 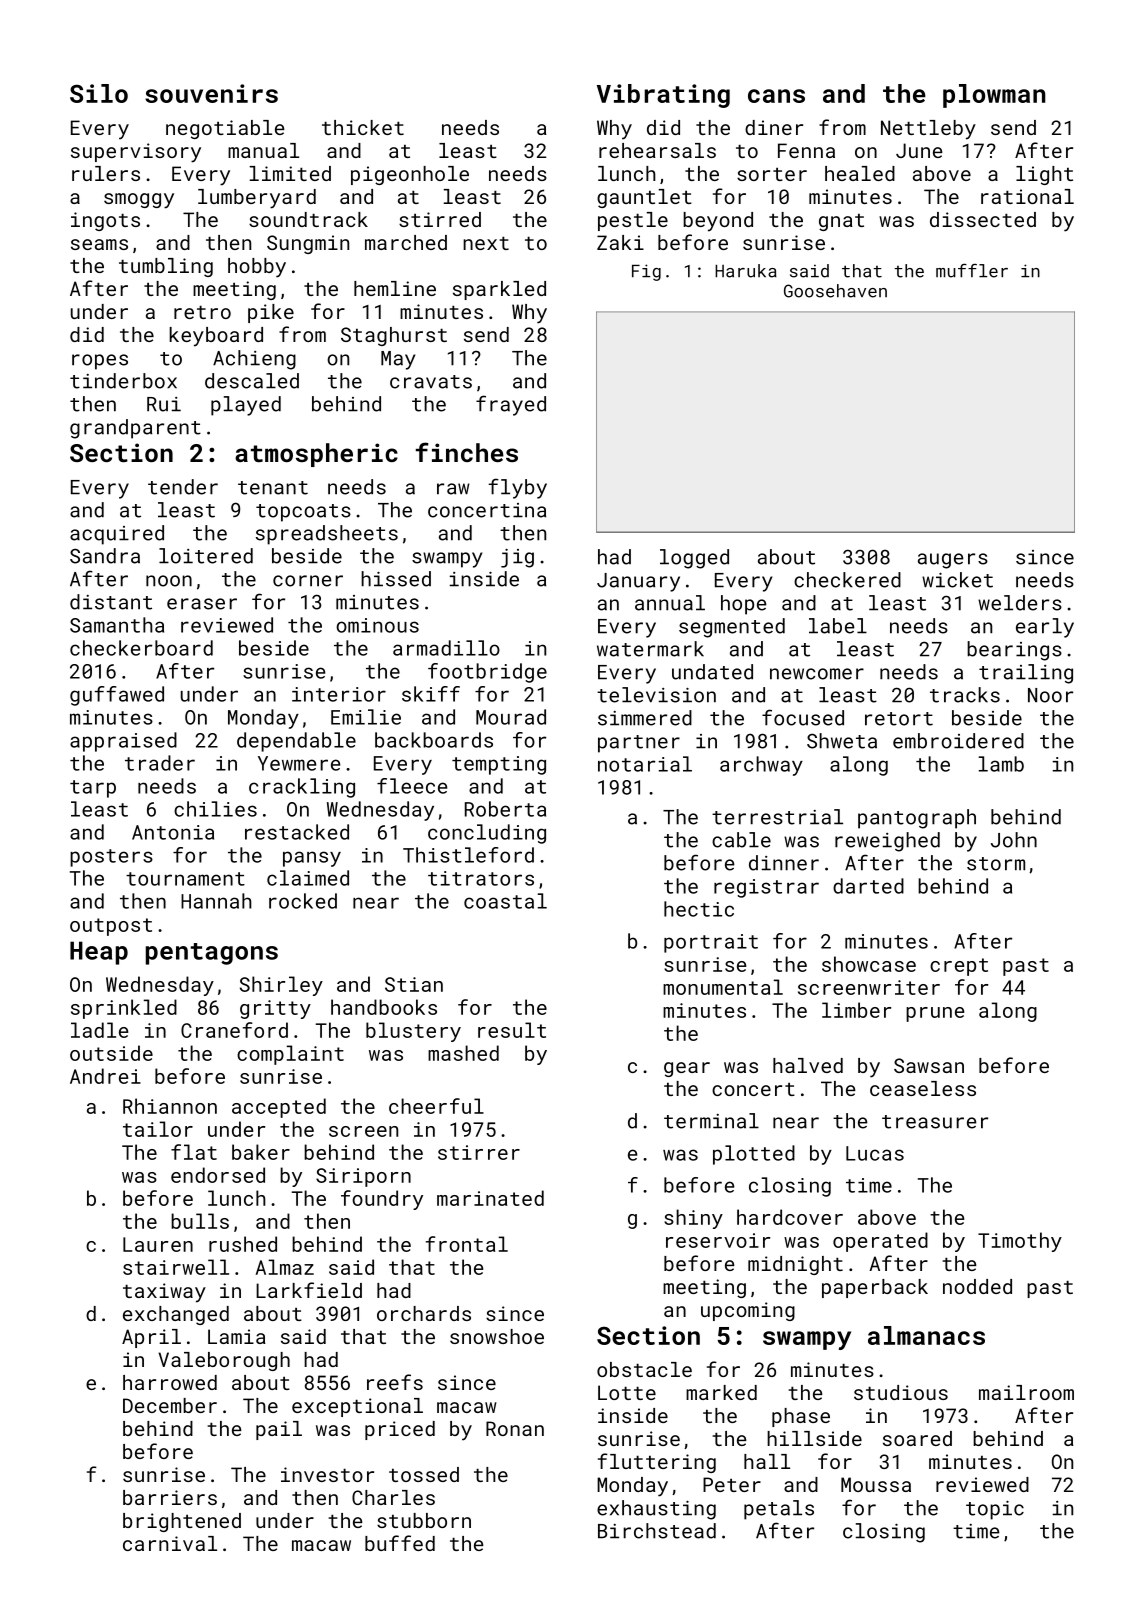 What do you see at coordinates (983, 219) in the screenshot?
I see `dissected` at bounding box center [983, 219].
